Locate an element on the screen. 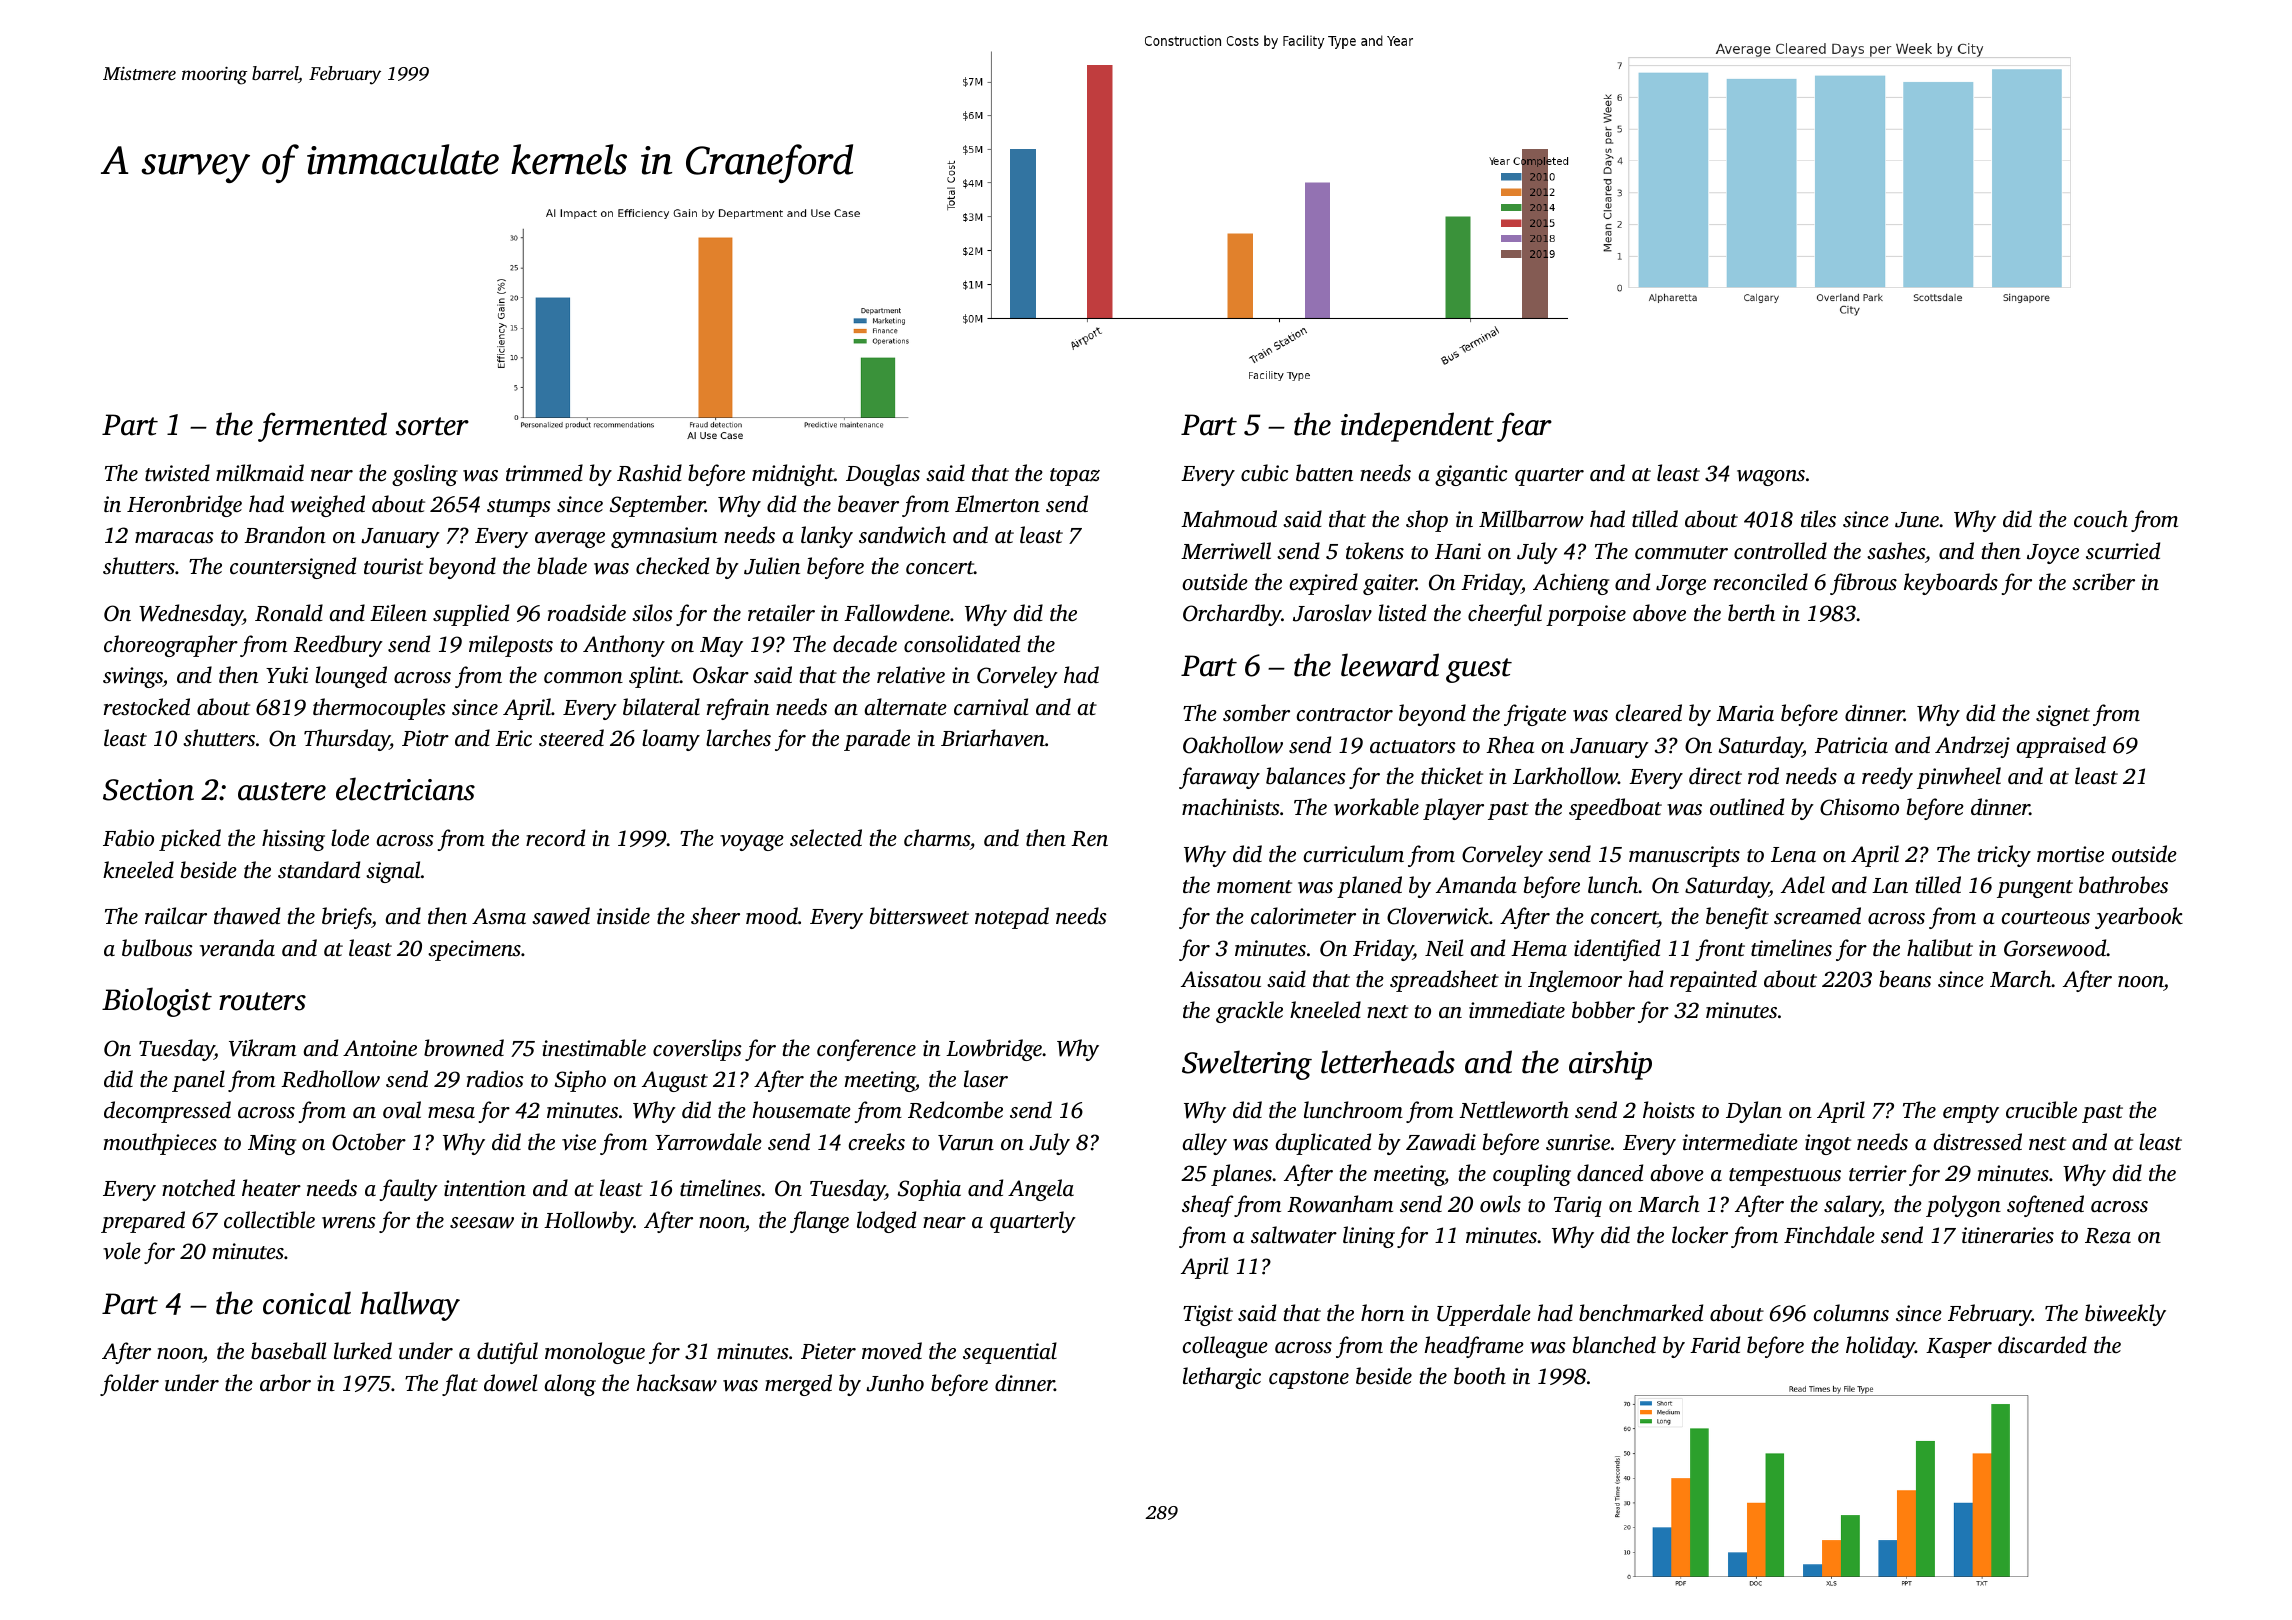 This screenshot has width=2292, height=1620. porpoise is located at coordinates (1586, 615).
